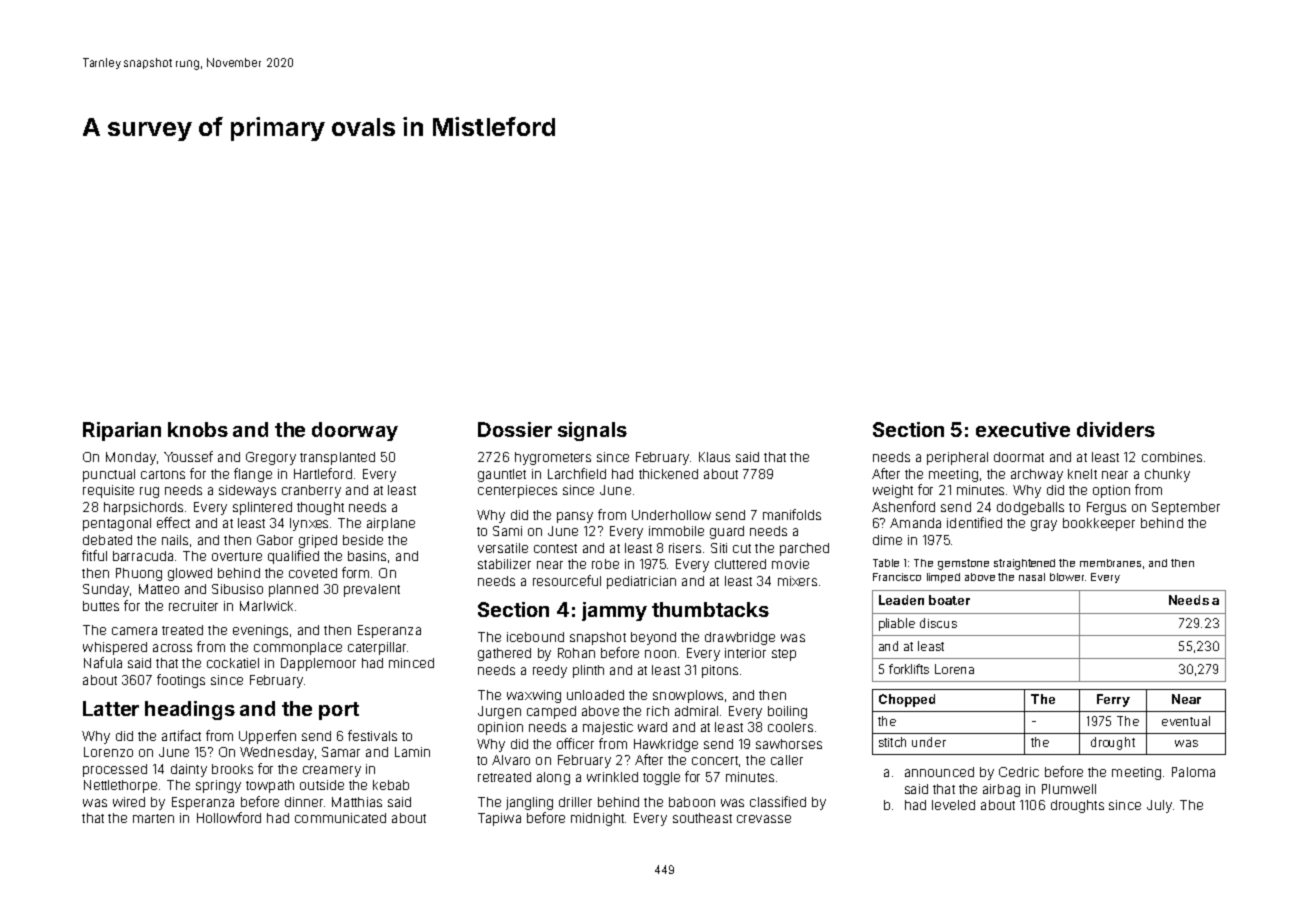 This screenshot has height=924, width=1308. I want to click on signals, so click(592, 431).
